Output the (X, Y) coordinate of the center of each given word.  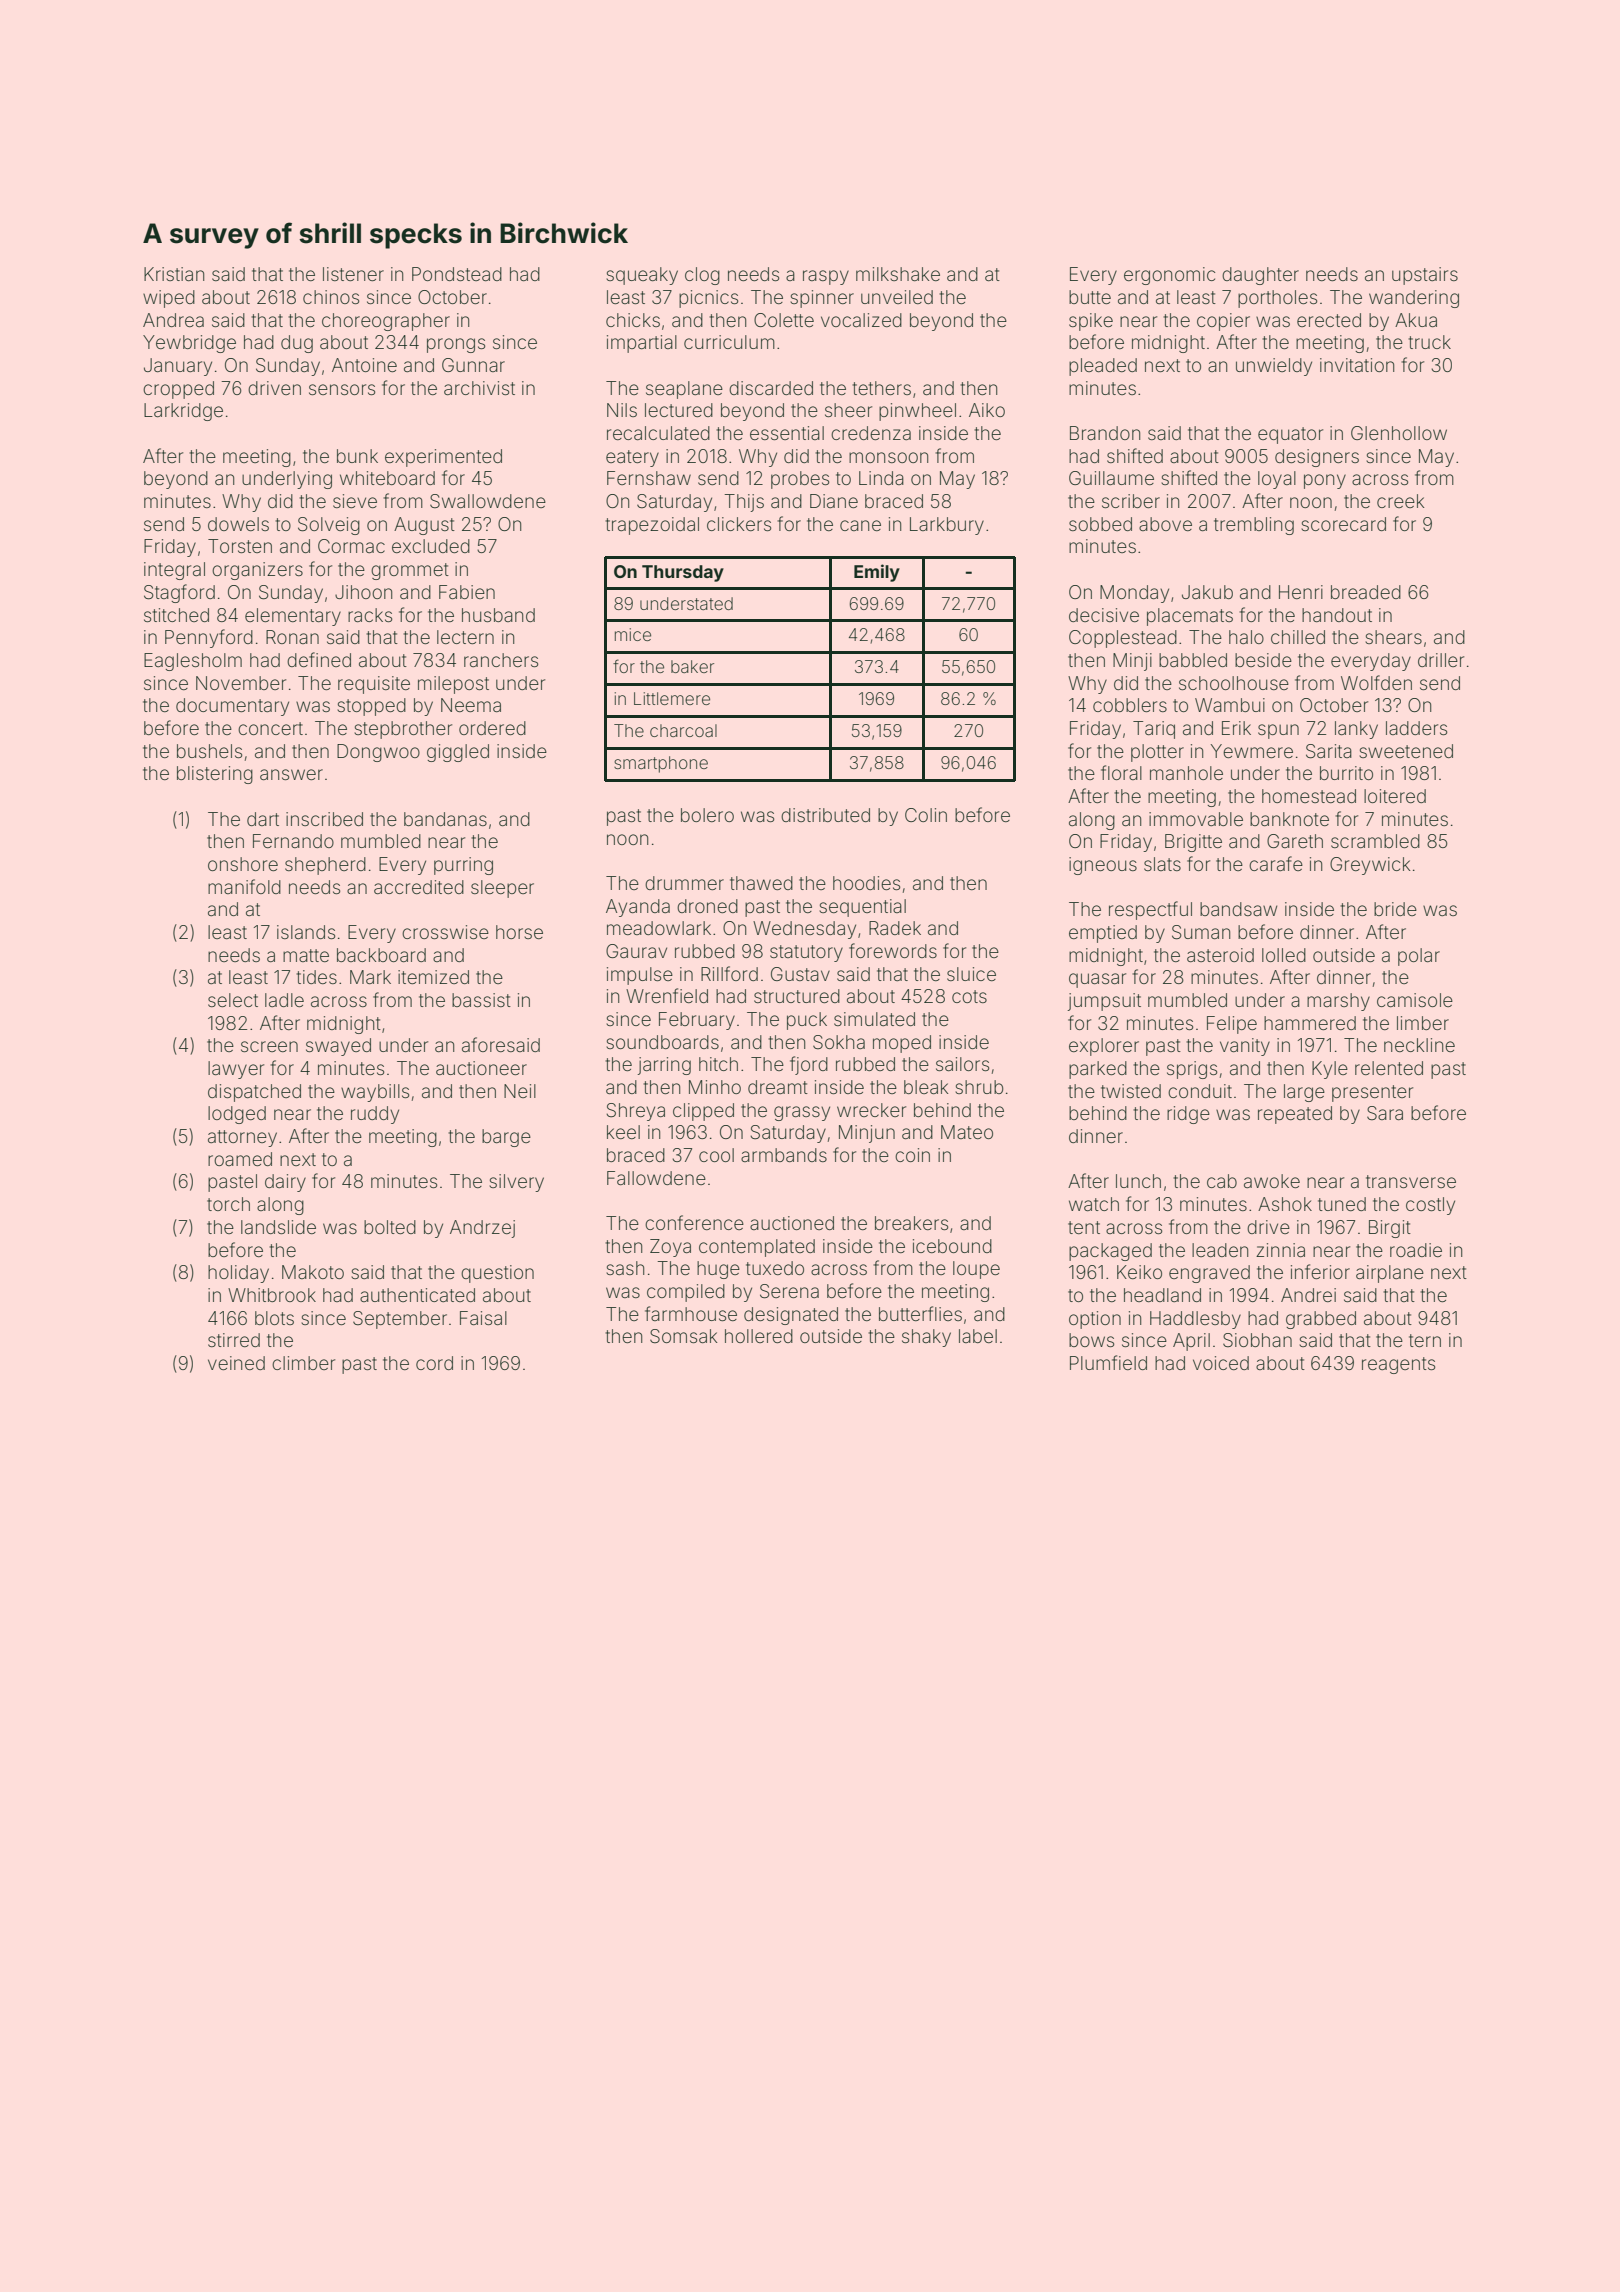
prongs (456, 345)
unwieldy (1274, 367)
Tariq (1154, 730)
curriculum (729, 342)
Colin (926, 815)
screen (269, 1046)
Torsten (240, 546)
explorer (1104, 1047)
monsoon (888, 457)
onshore (243, 864)
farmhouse (691, 1313)
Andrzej (482, 1229)
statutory (806, 953)
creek (1400, 501)
